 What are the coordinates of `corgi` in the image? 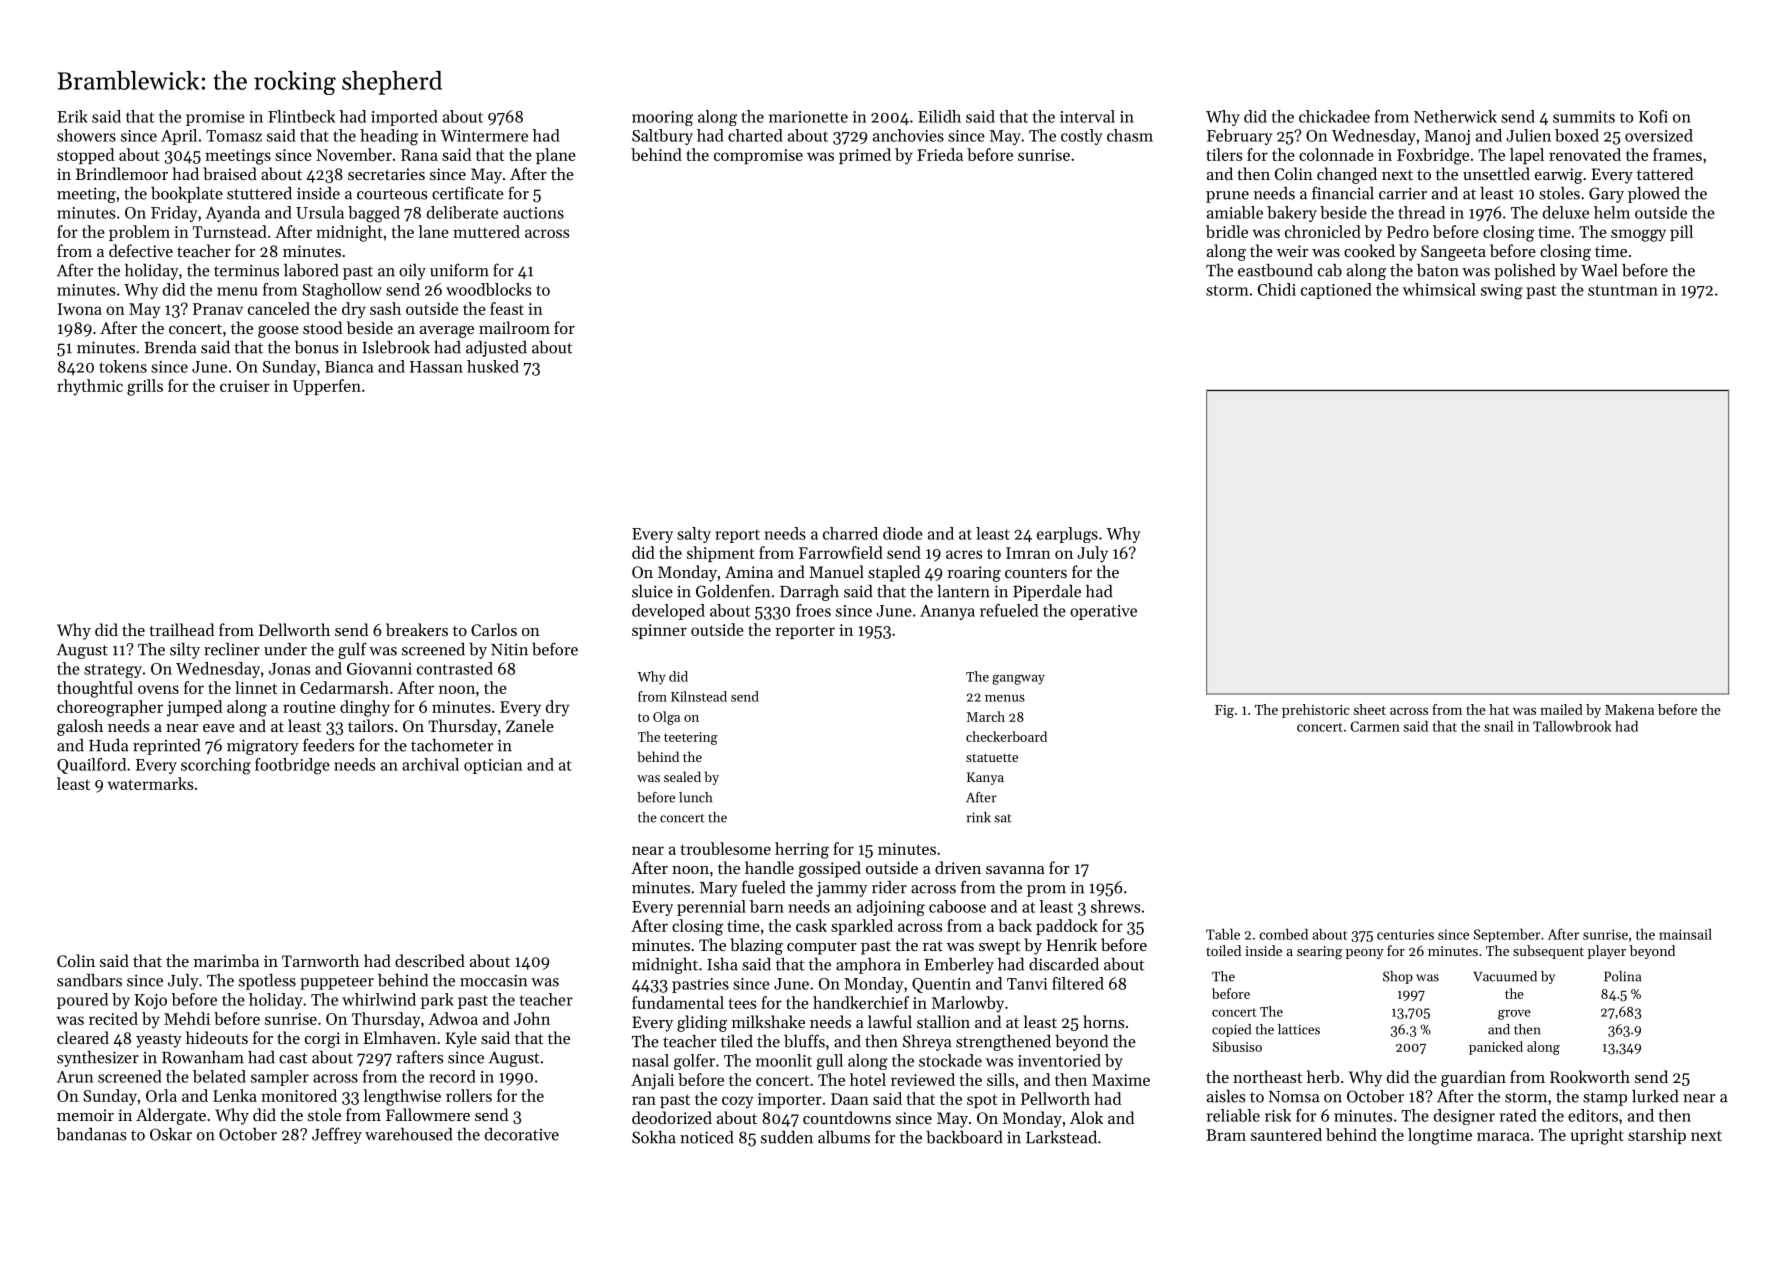 It's located at (322, 1040).
